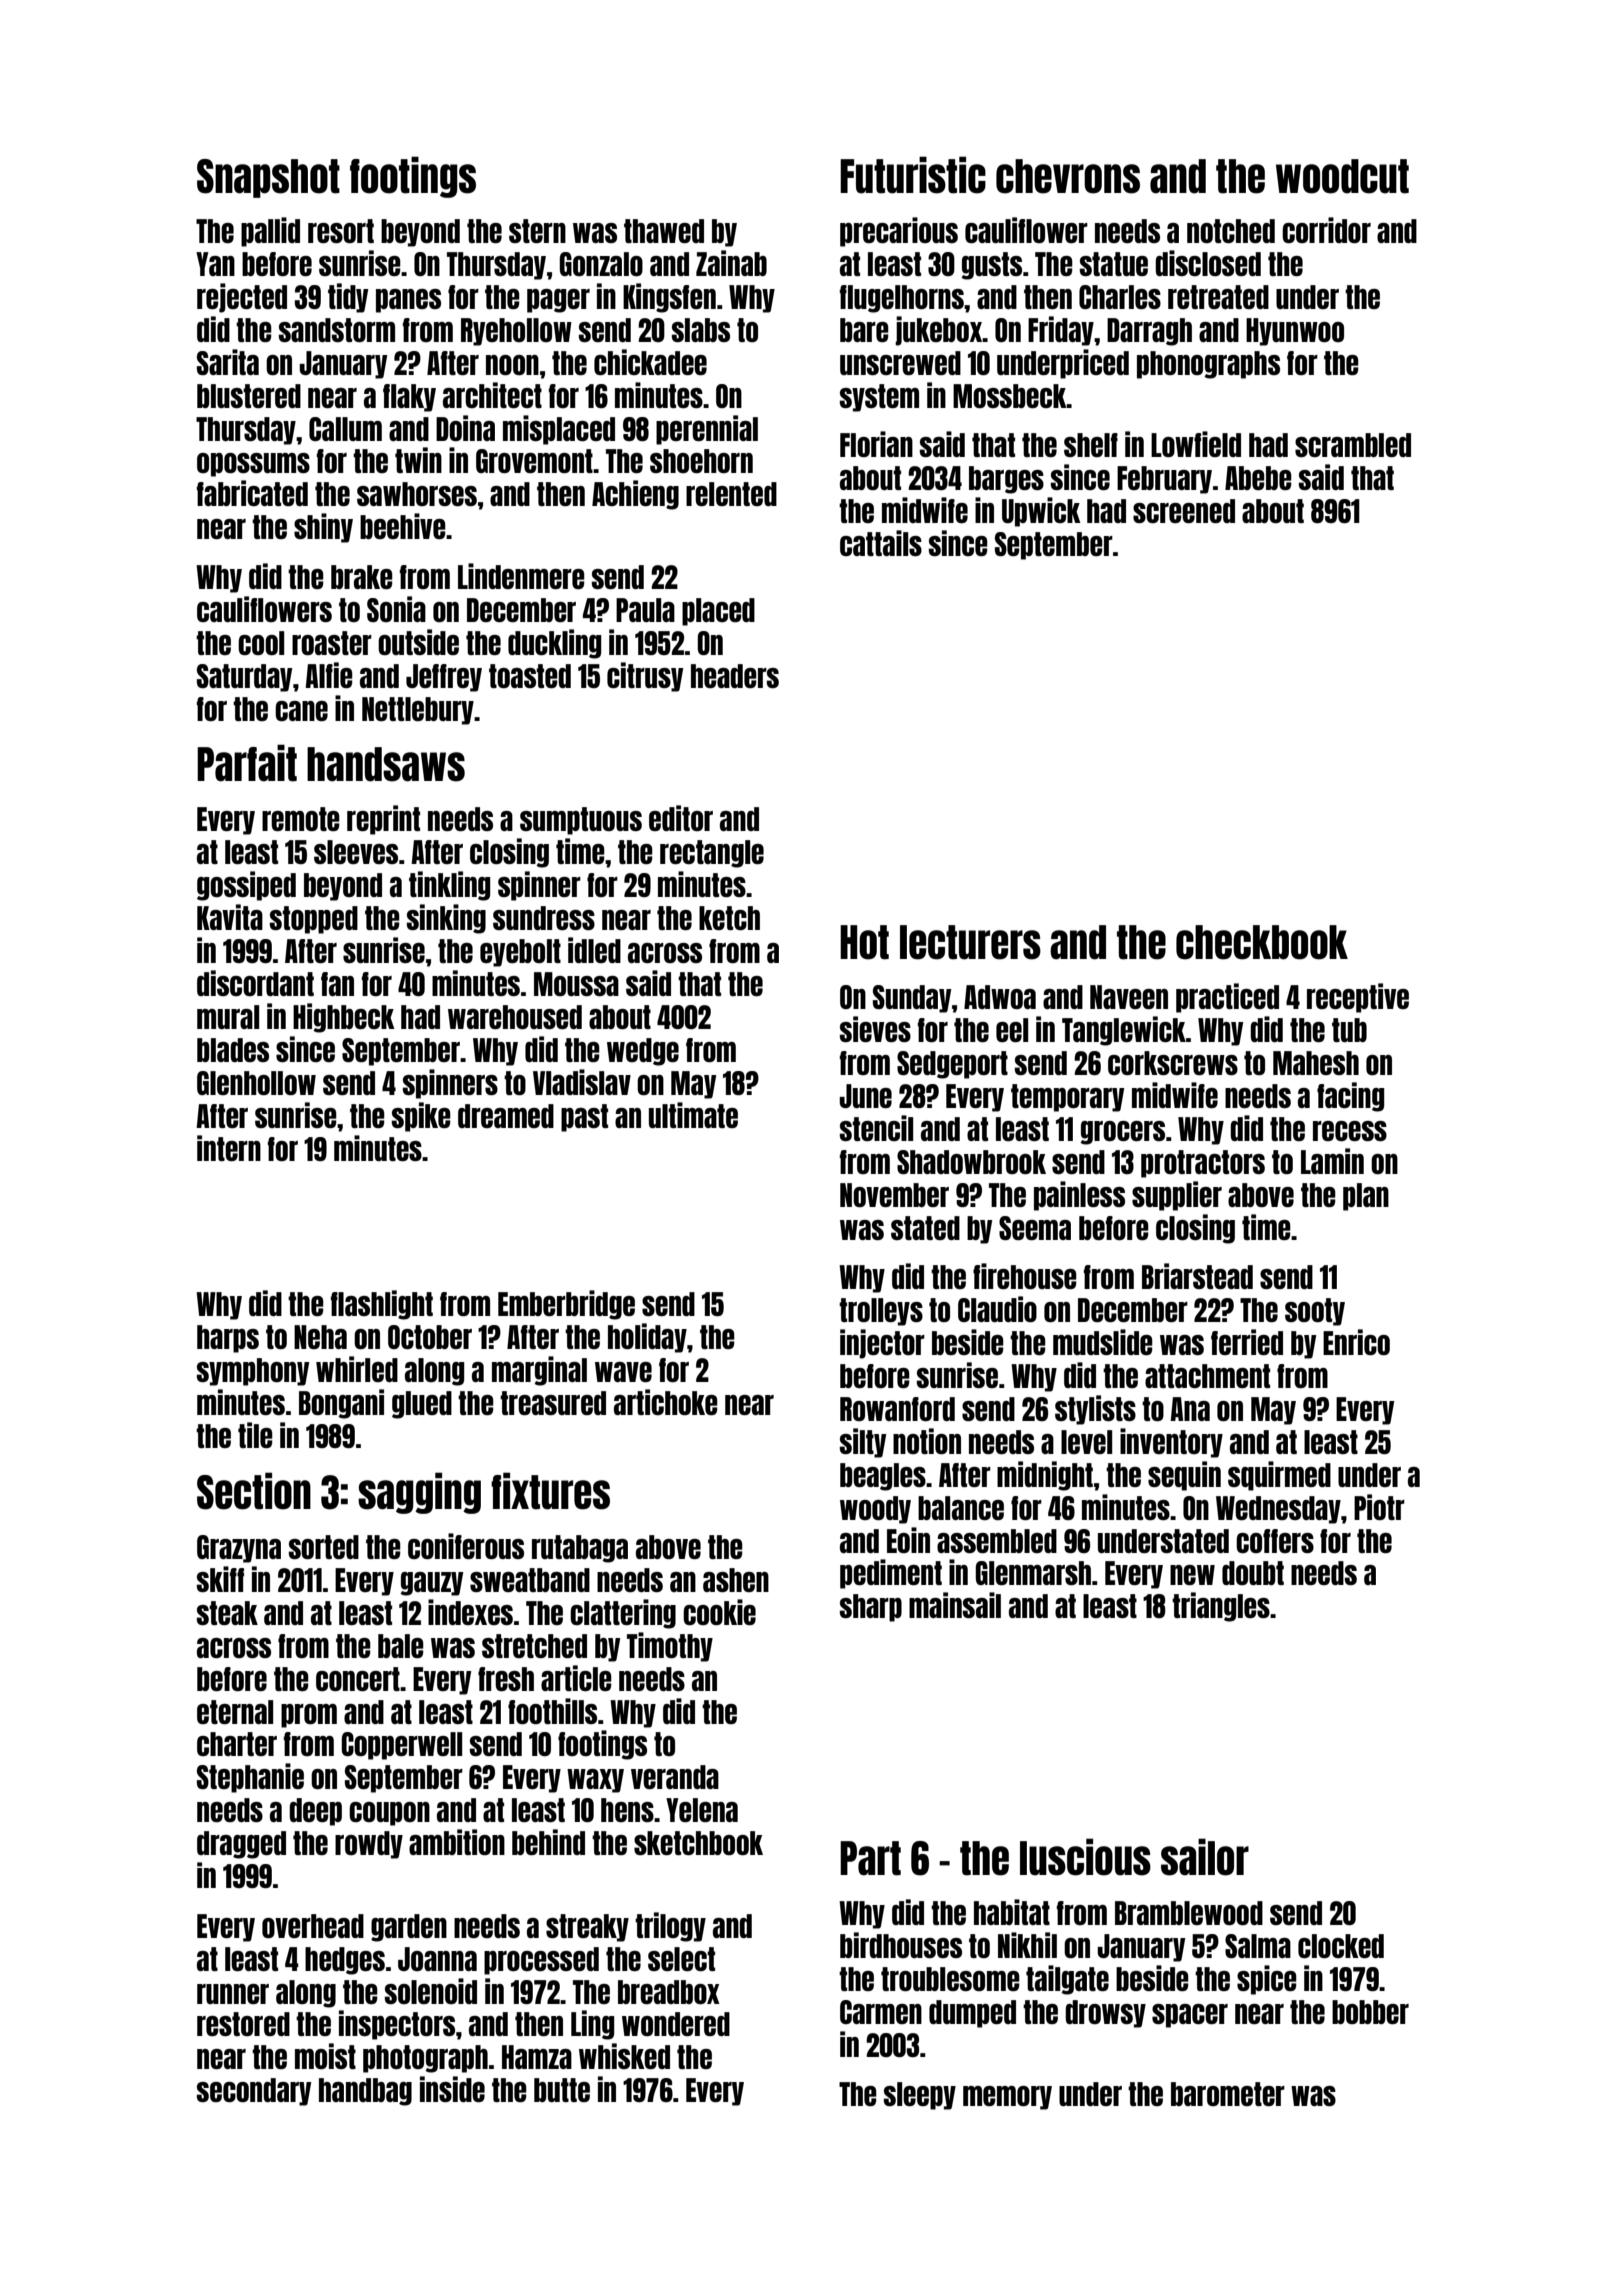 This screenshot has width=1620, height=2292. I want to click on Futuristic, so click(913, 175).
